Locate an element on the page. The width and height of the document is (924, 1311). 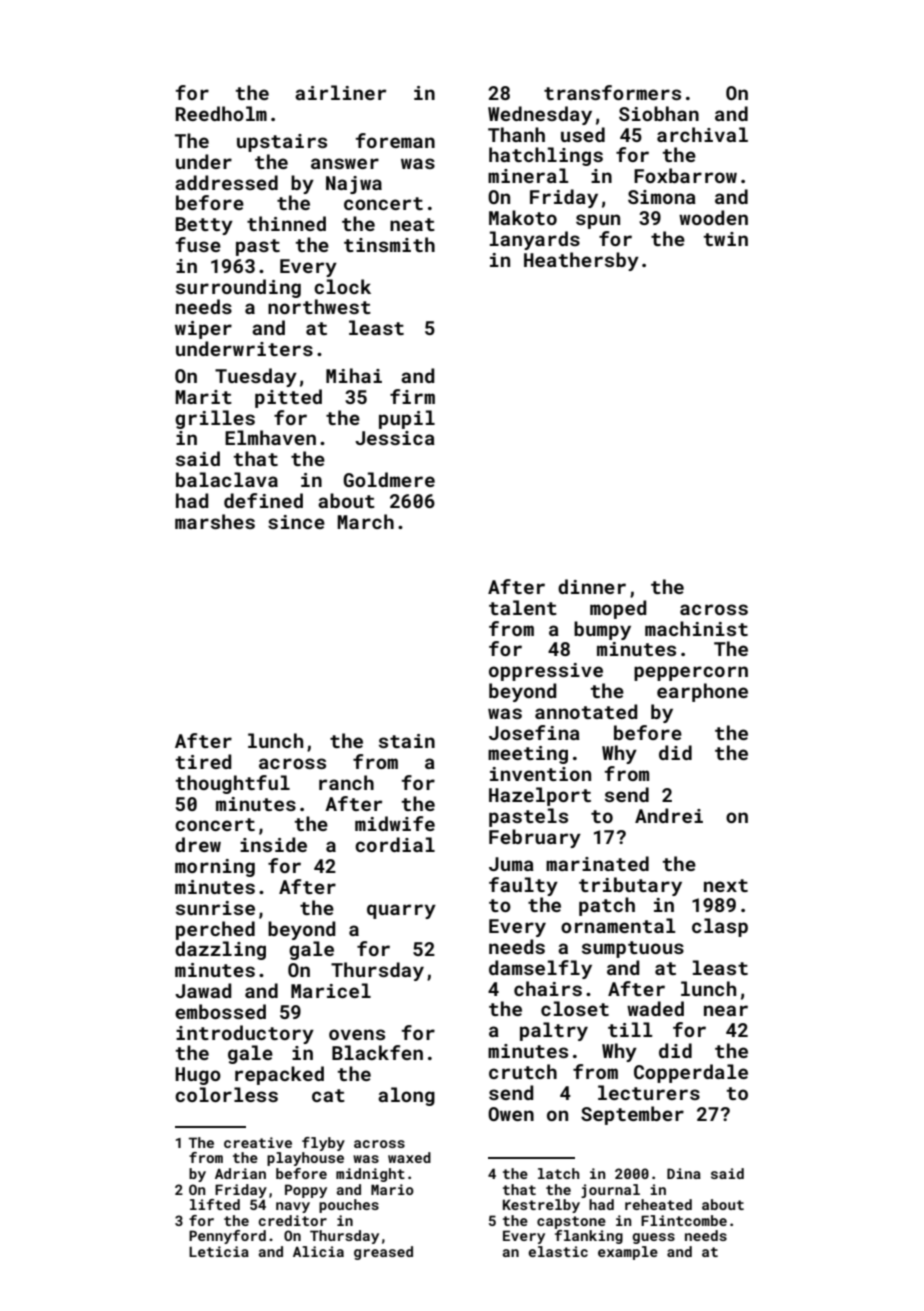
Kestrelby is located at coordinates (541, 1206).
